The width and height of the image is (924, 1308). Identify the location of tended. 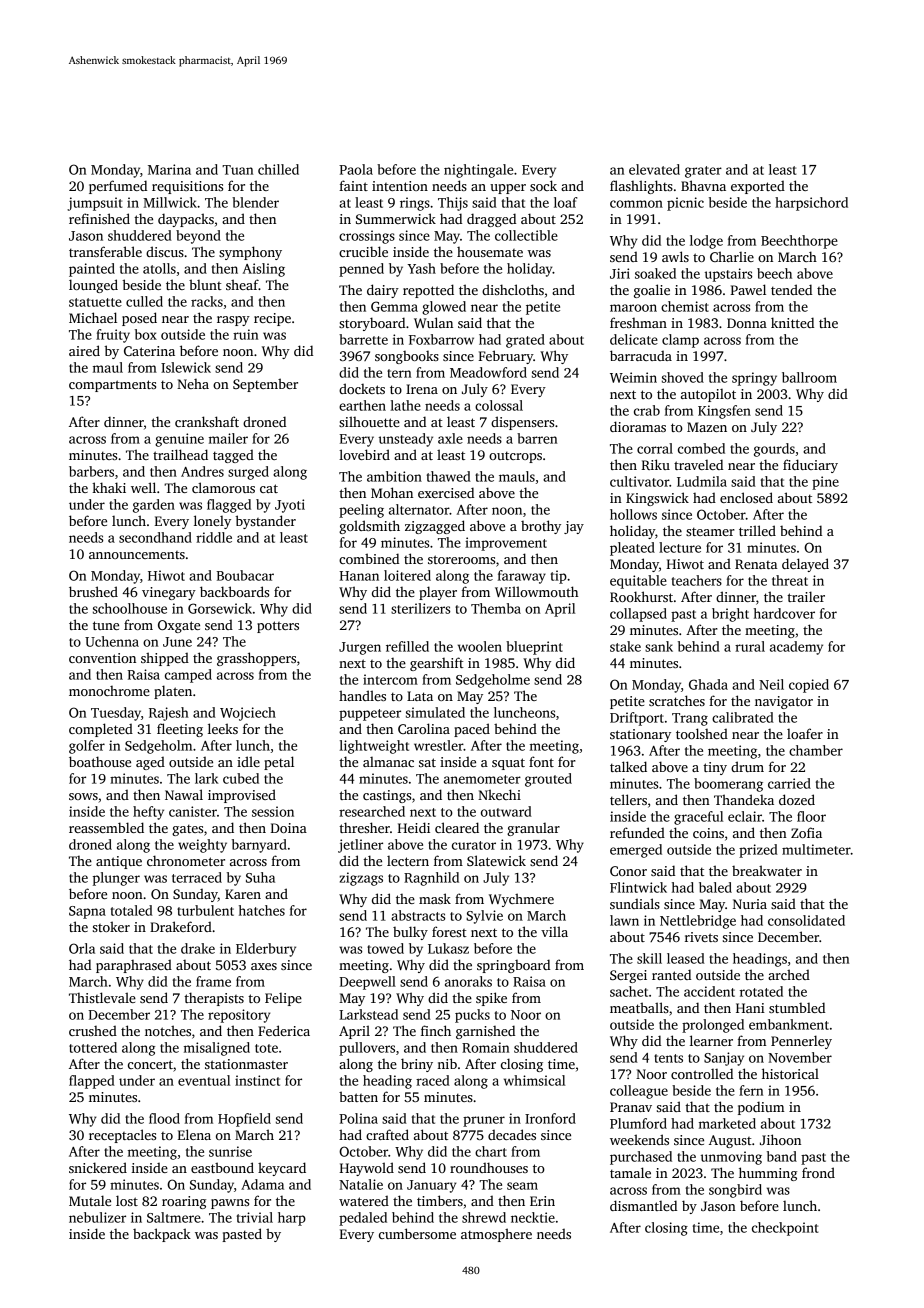
(791, 289).
